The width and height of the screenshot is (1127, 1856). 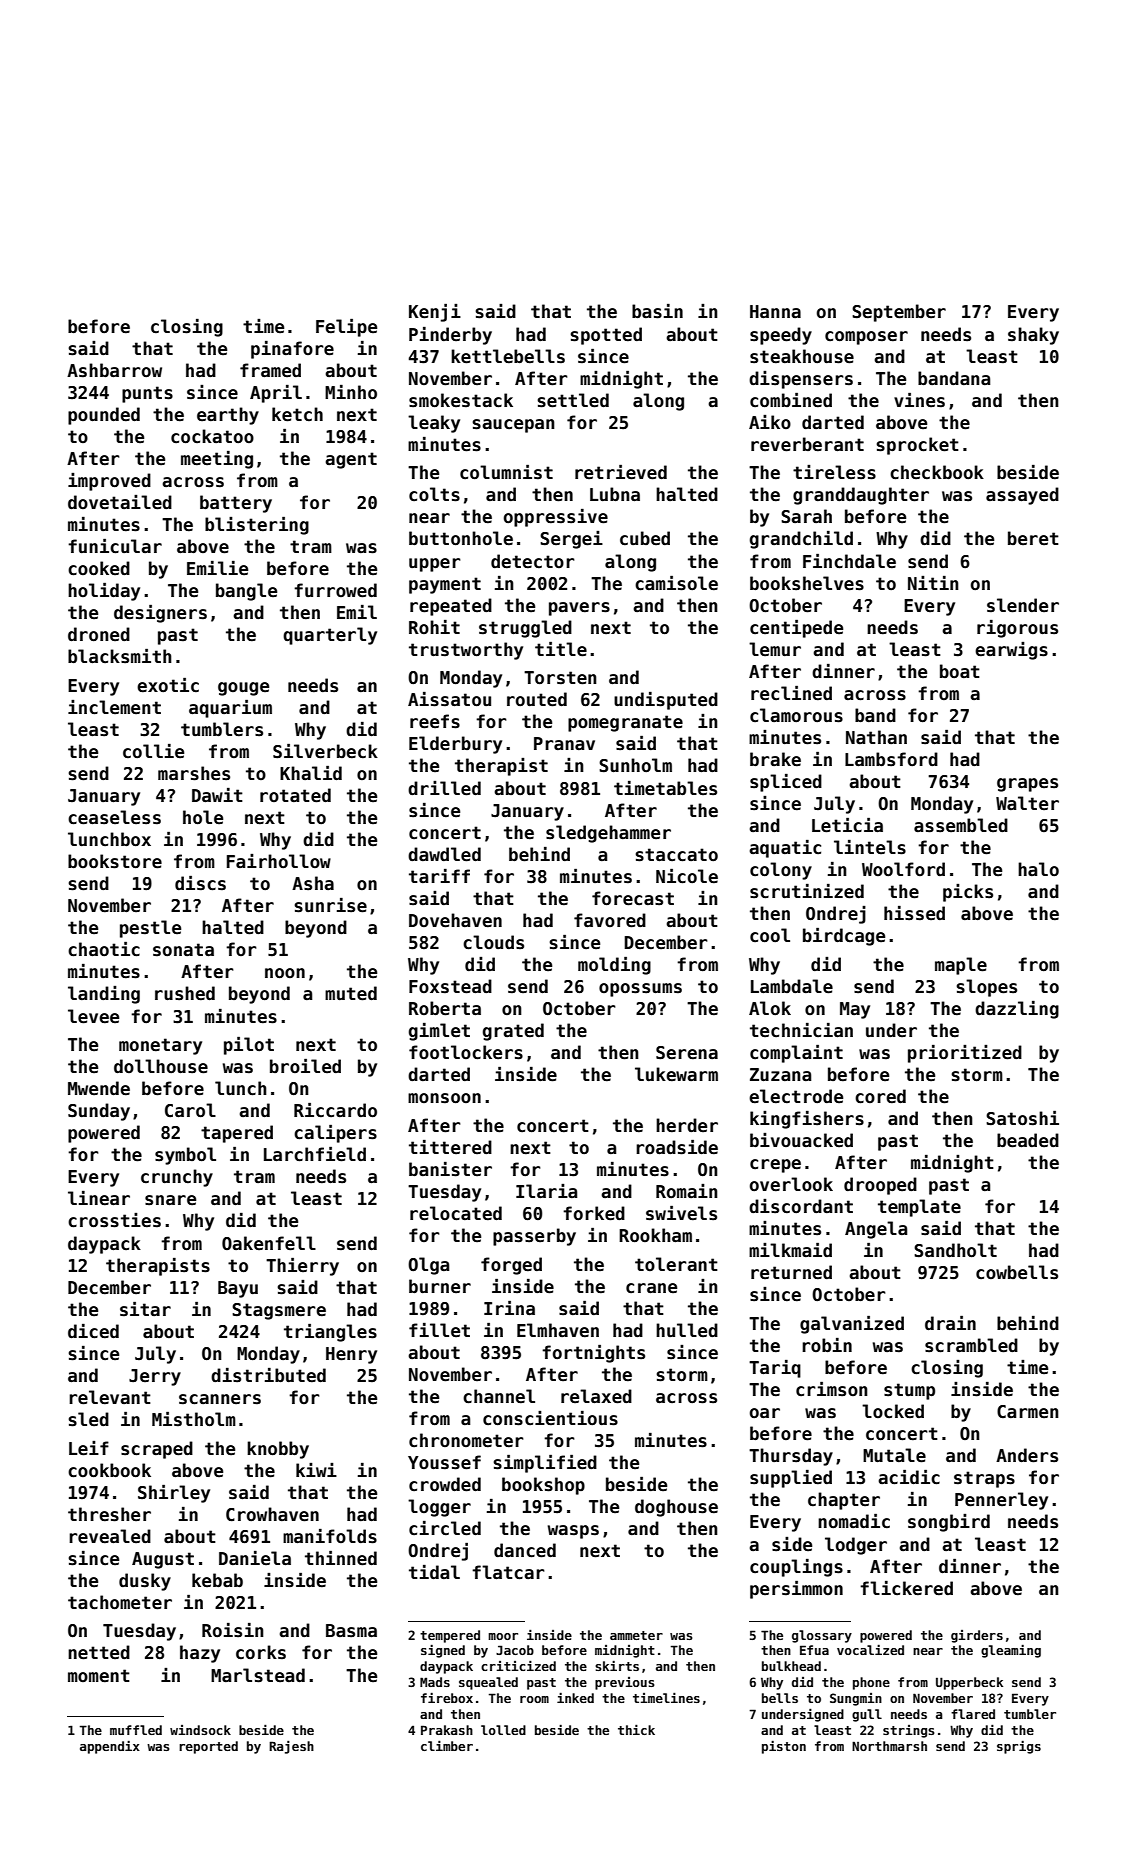 I want to click on scrambled, so click(x=971, y=1345).
